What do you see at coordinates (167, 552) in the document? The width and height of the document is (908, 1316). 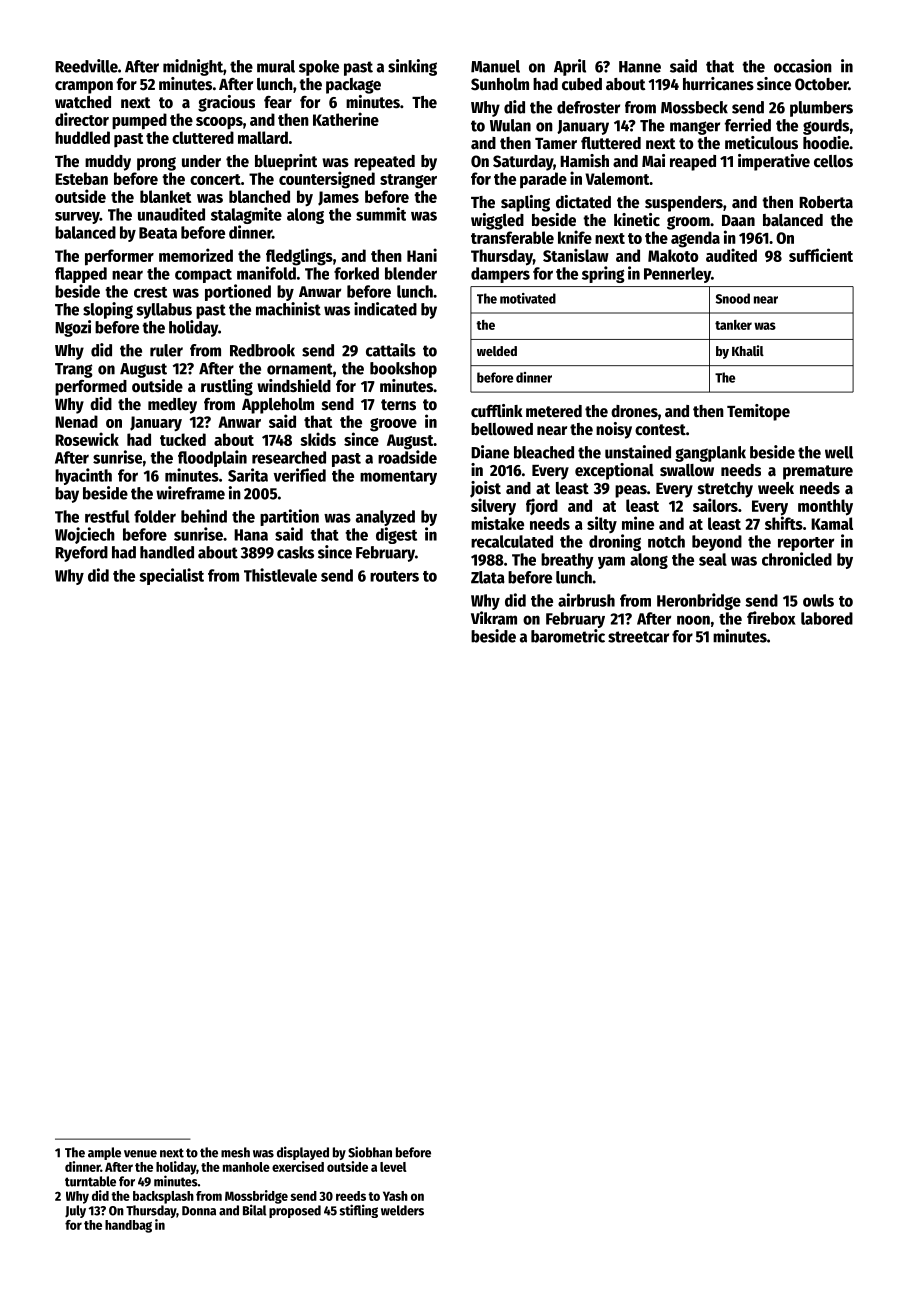 I see `handled` at bounding box center [167, 552].
